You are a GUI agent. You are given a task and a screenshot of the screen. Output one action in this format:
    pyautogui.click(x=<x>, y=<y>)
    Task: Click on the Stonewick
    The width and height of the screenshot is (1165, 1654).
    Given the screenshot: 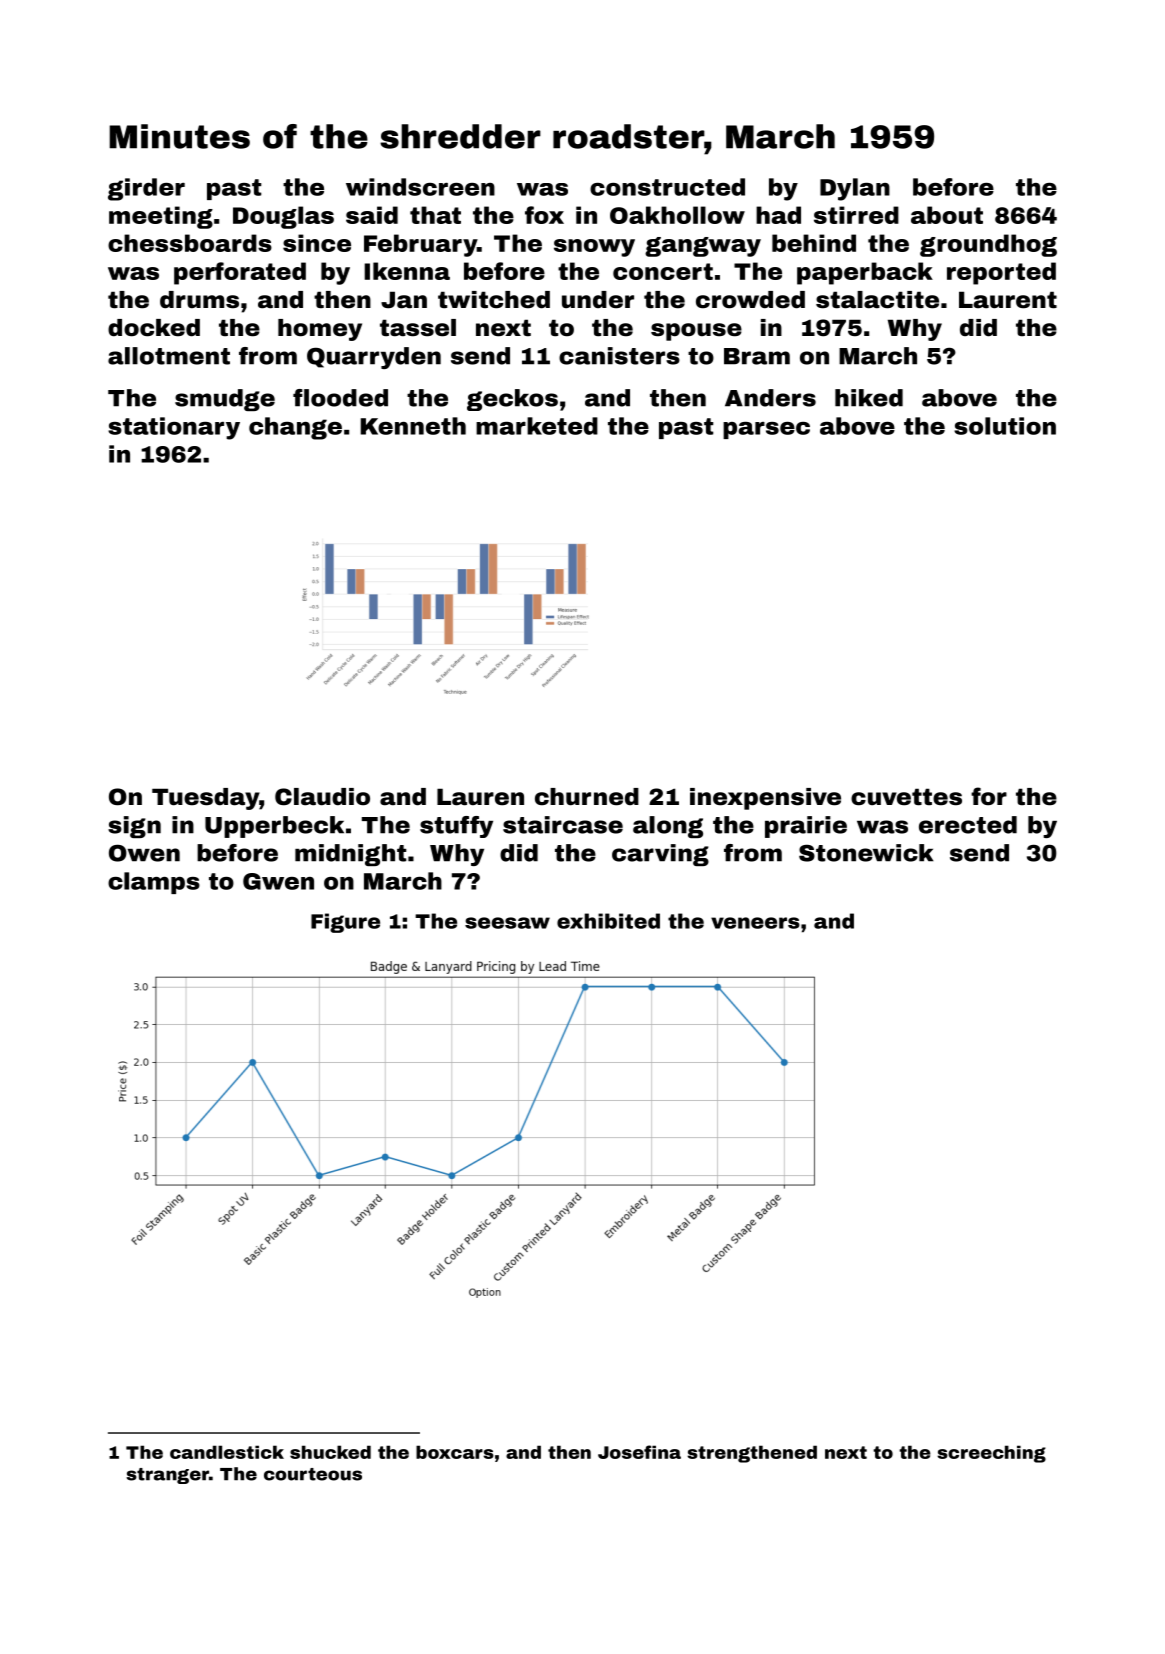 What is the action you would take?
    pyautogui.click(x=866, y=853)
